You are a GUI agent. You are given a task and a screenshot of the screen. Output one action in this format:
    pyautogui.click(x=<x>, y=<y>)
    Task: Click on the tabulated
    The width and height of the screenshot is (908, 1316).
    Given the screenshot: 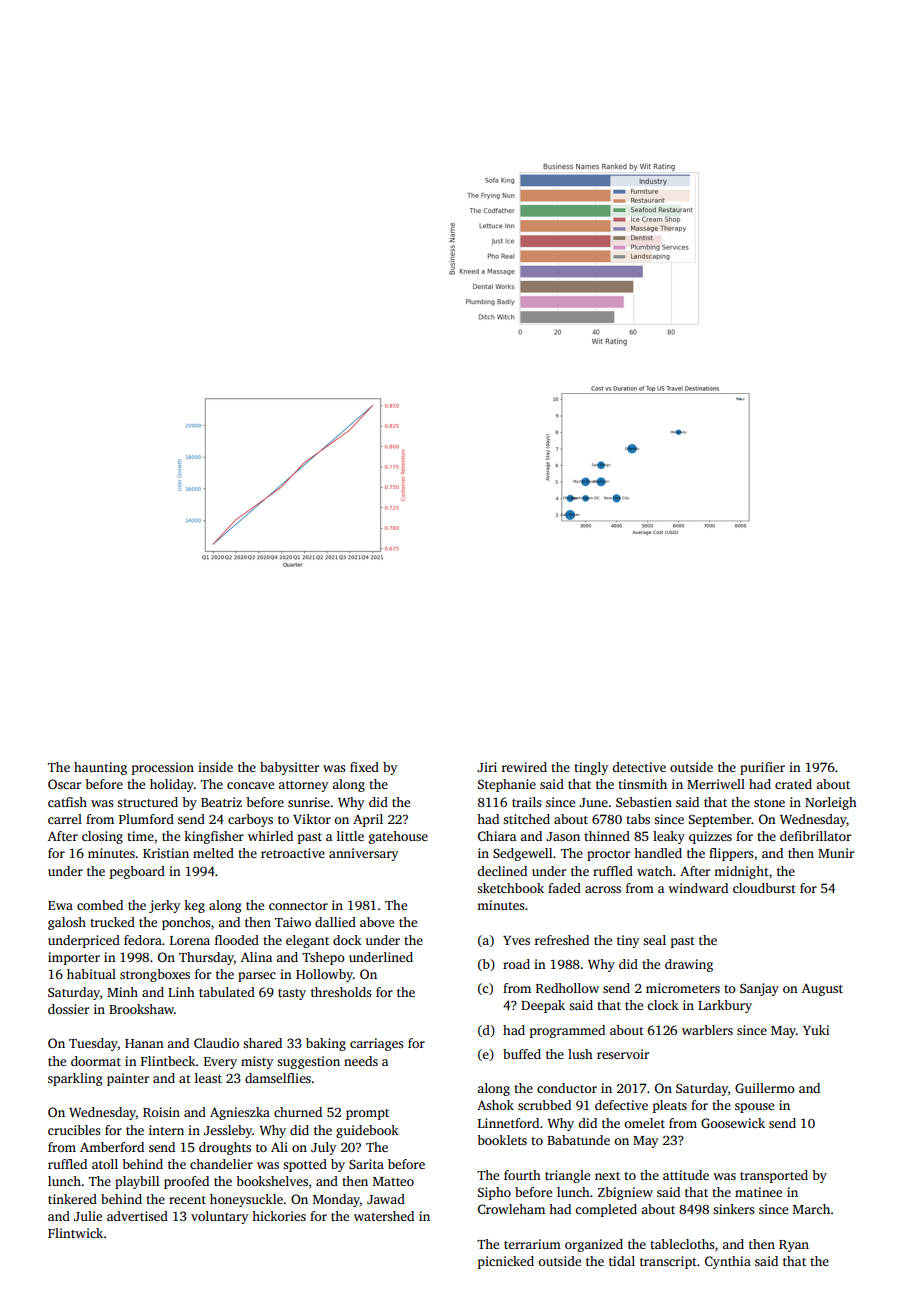 What is the action you would take?
    pyautogui.click(x=227, y=992)
